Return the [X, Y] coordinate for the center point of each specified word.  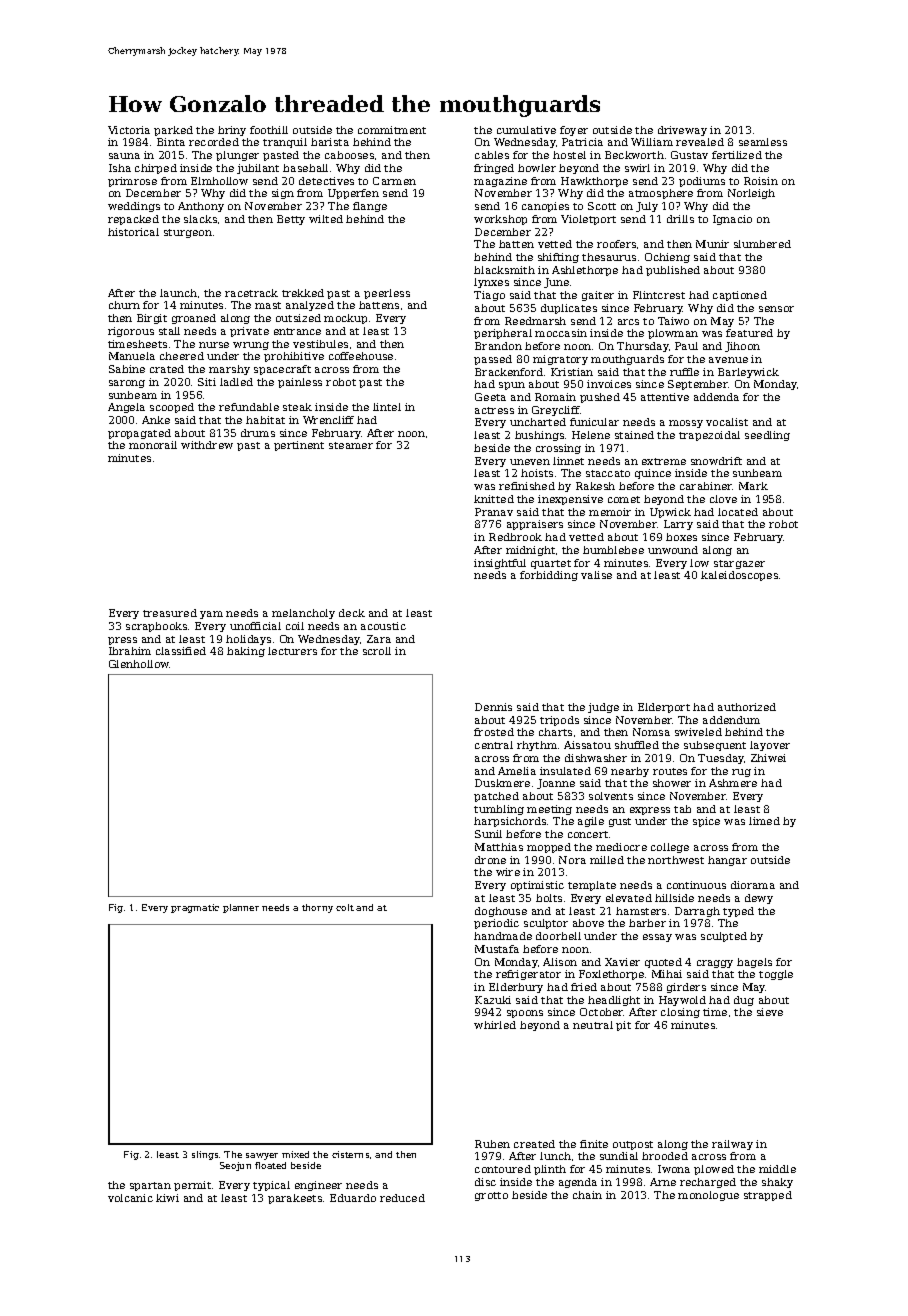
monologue [708, 1196]
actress [494, 410]
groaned [194, 319]
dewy [759, 899]
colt [345, 907]
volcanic [130, 1198]
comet [624, 499]
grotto [491, 1196]
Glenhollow [139, 664]
